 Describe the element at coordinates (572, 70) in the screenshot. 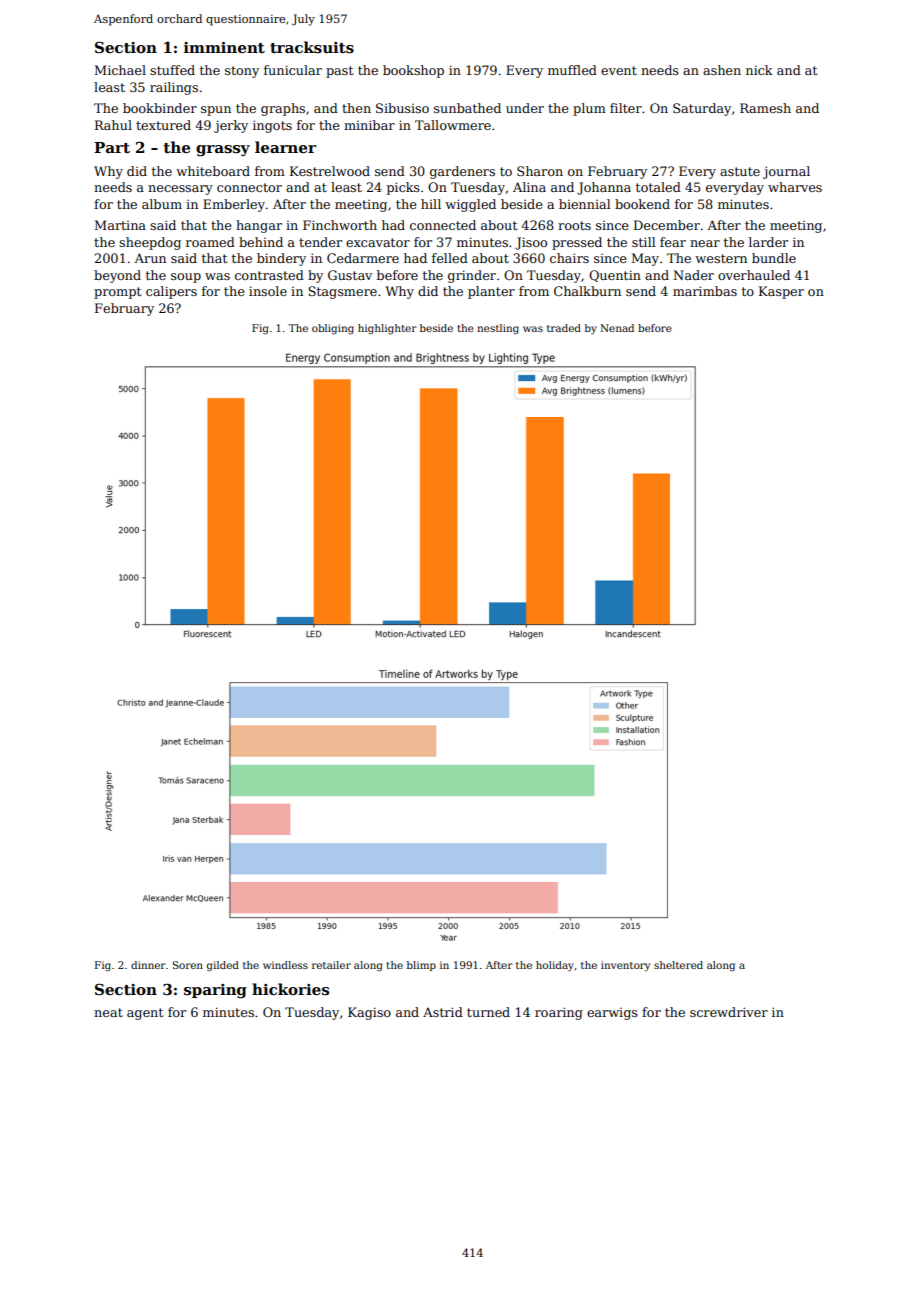

I see `muffled` at that location.
